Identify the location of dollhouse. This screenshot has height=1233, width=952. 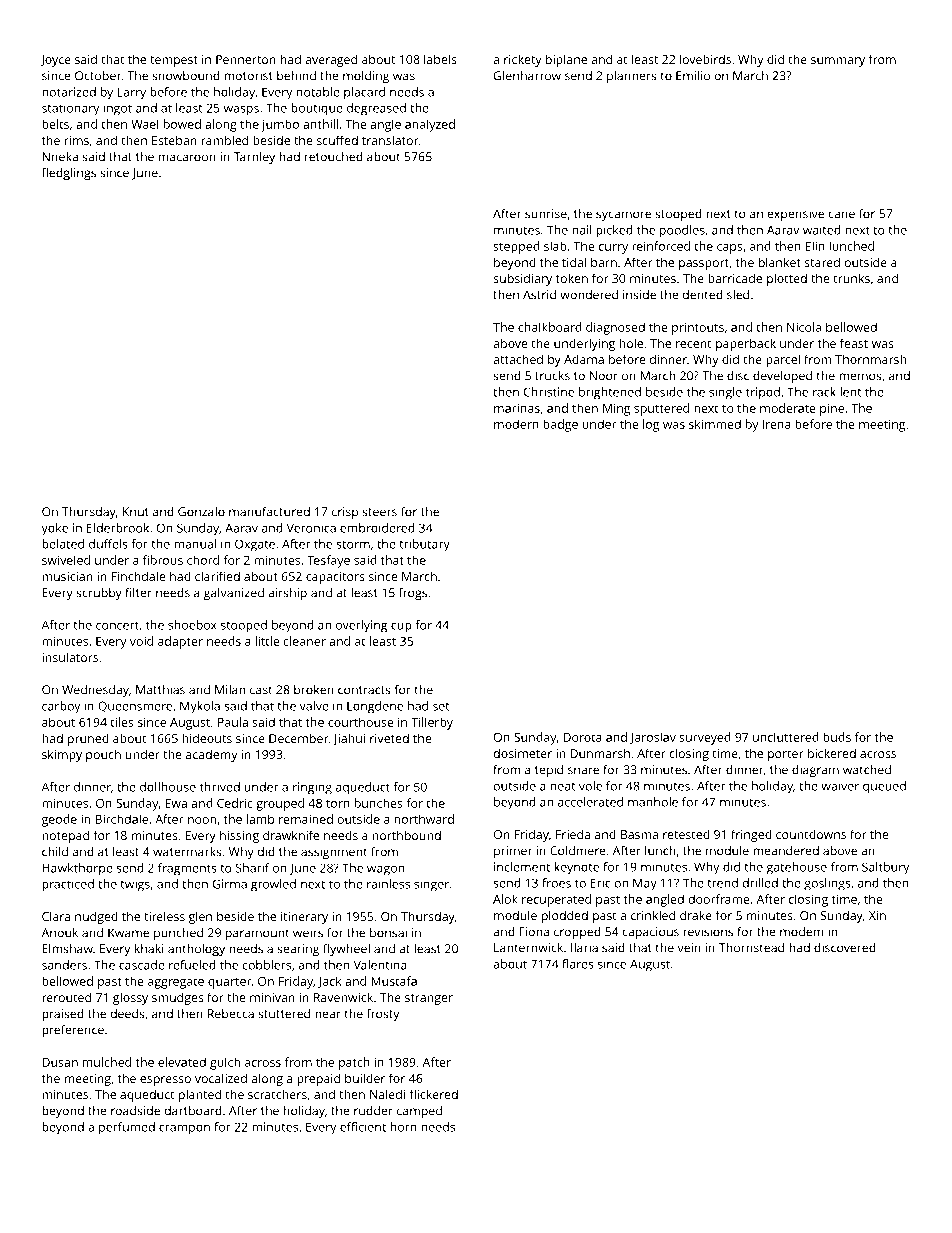
(168, 787).
